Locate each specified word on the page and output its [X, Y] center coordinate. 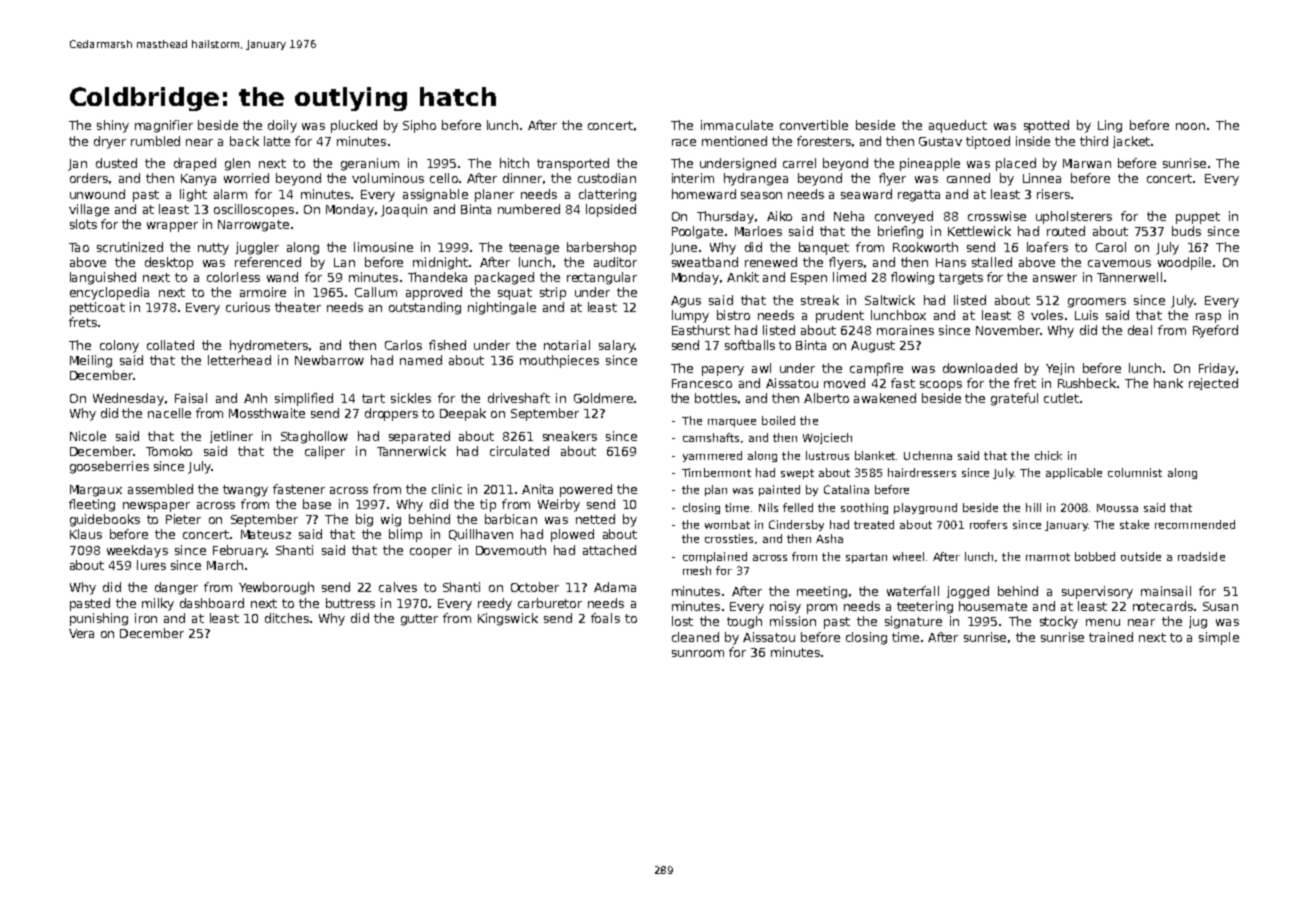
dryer [110, 142]
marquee [732, 423]
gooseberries [109, 467]
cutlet [1061, 398]
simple [1219, 638]
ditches [287, 618]
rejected [1213, 384]
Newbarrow [329, 360]
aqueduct [958, 126]
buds [1186, 231]
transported [573, 164]
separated [419, 437]
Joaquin [404, 210]
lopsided [611, 210]
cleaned [695, 637]
